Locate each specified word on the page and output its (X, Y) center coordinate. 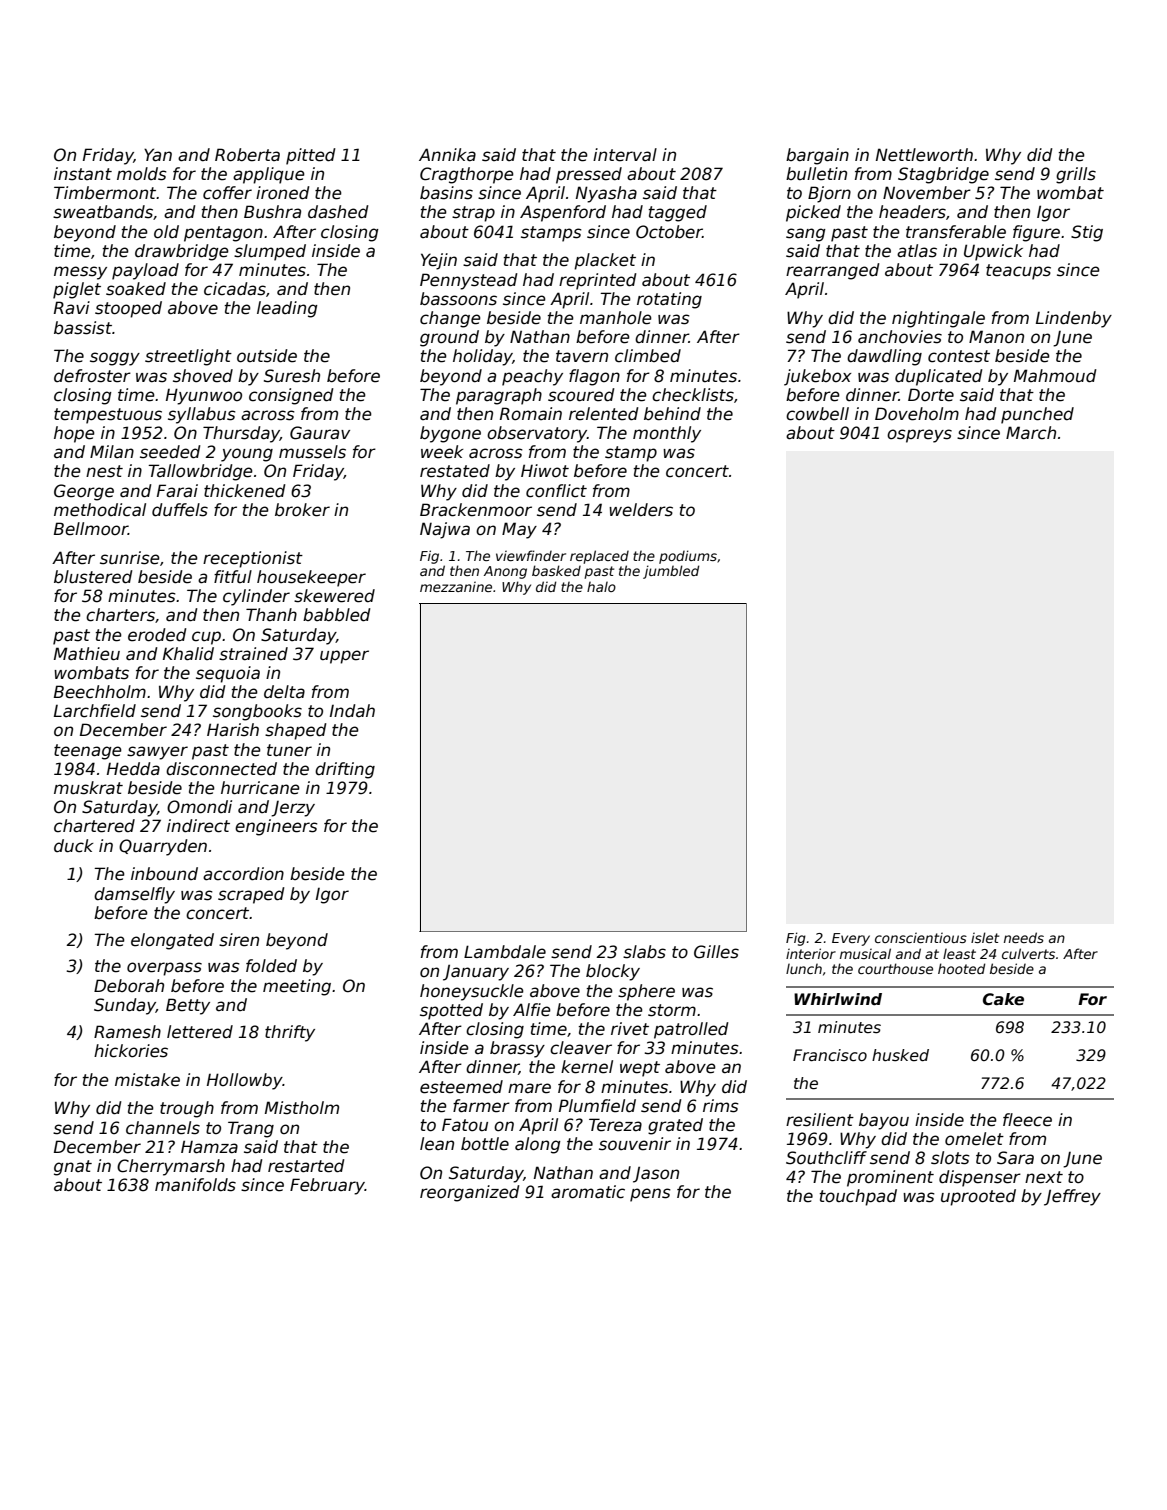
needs (1024, 937)
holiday (483, 357)
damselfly (134, 895)
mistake (147, 1080)
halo (601, 587)
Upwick (993, 252)
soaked (136, 289)
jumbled (671, 572)
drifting (345, 770)
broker (302, 510)
